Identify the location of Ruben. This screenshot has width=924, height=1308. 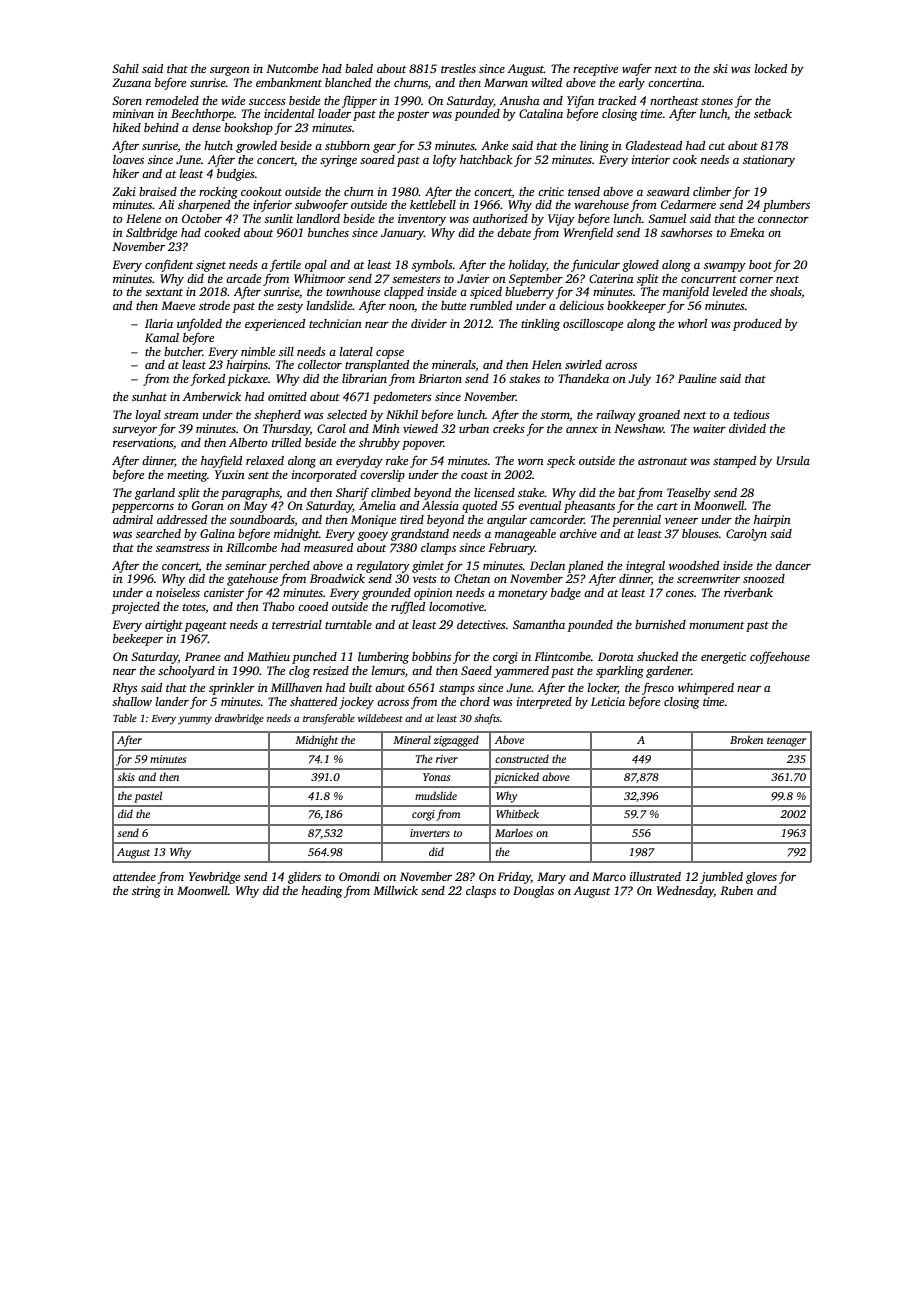
(736, 890).
